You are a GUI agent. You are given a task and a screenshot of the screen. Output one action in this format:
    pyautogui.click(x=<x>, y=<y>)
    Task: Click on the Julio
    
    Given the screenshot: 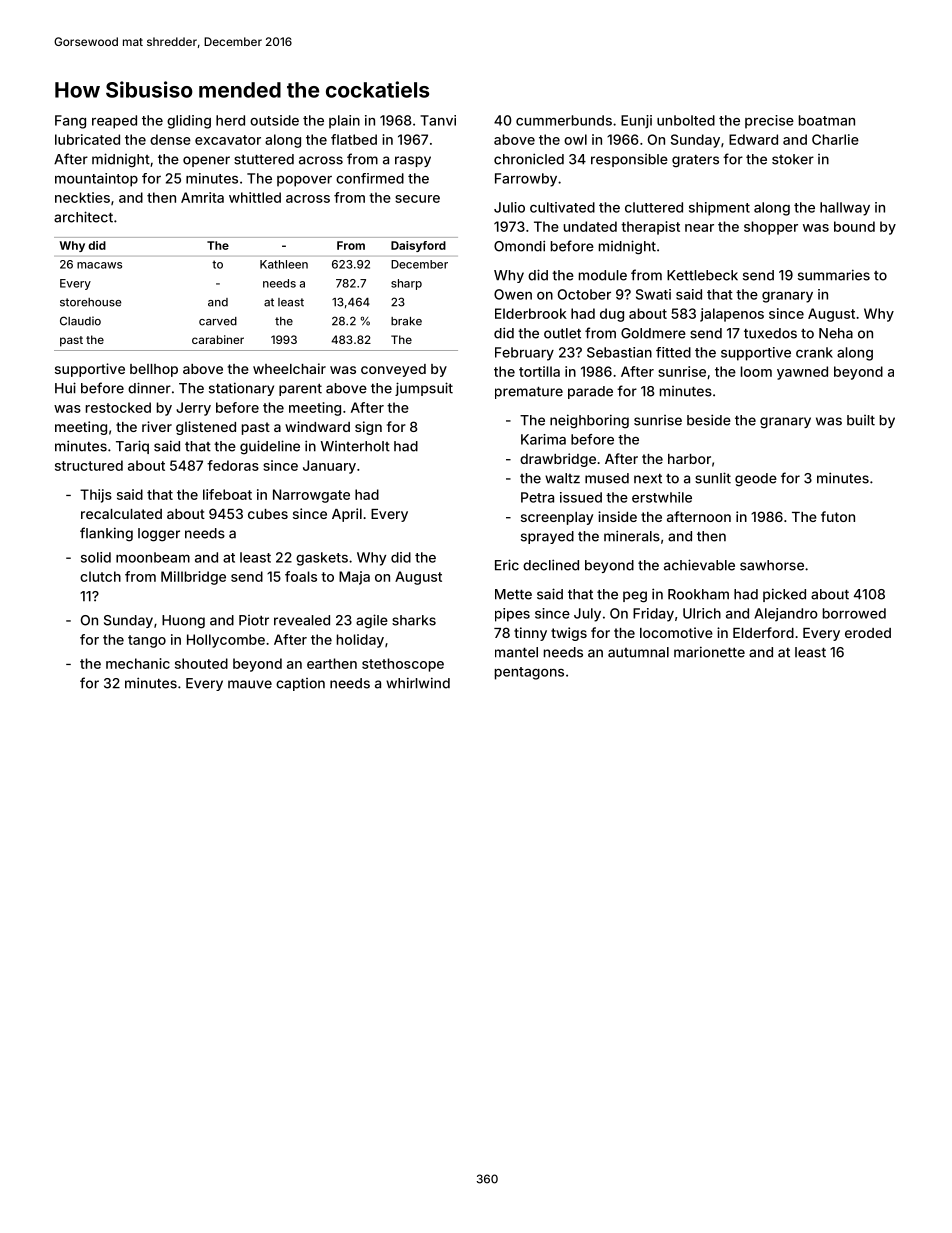 What is the action you would take?
    pyautogui.click(x=509, y=207)
